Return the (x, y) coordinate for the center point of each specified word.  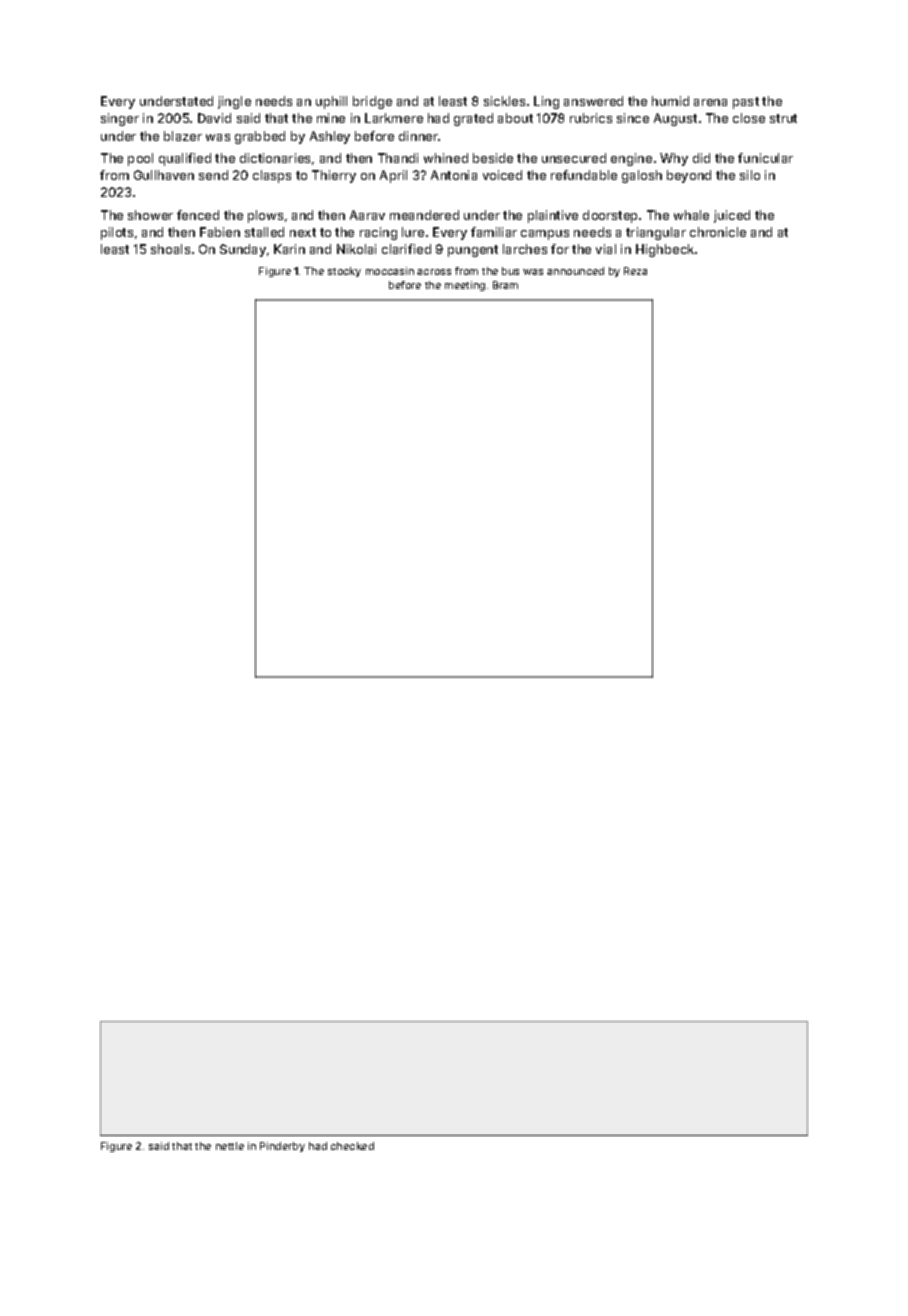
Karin (289, 249)
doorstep (610, 216)
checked (352, 1146)
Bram (505, 285)
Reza (635, 271)
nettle (230, 1146)
